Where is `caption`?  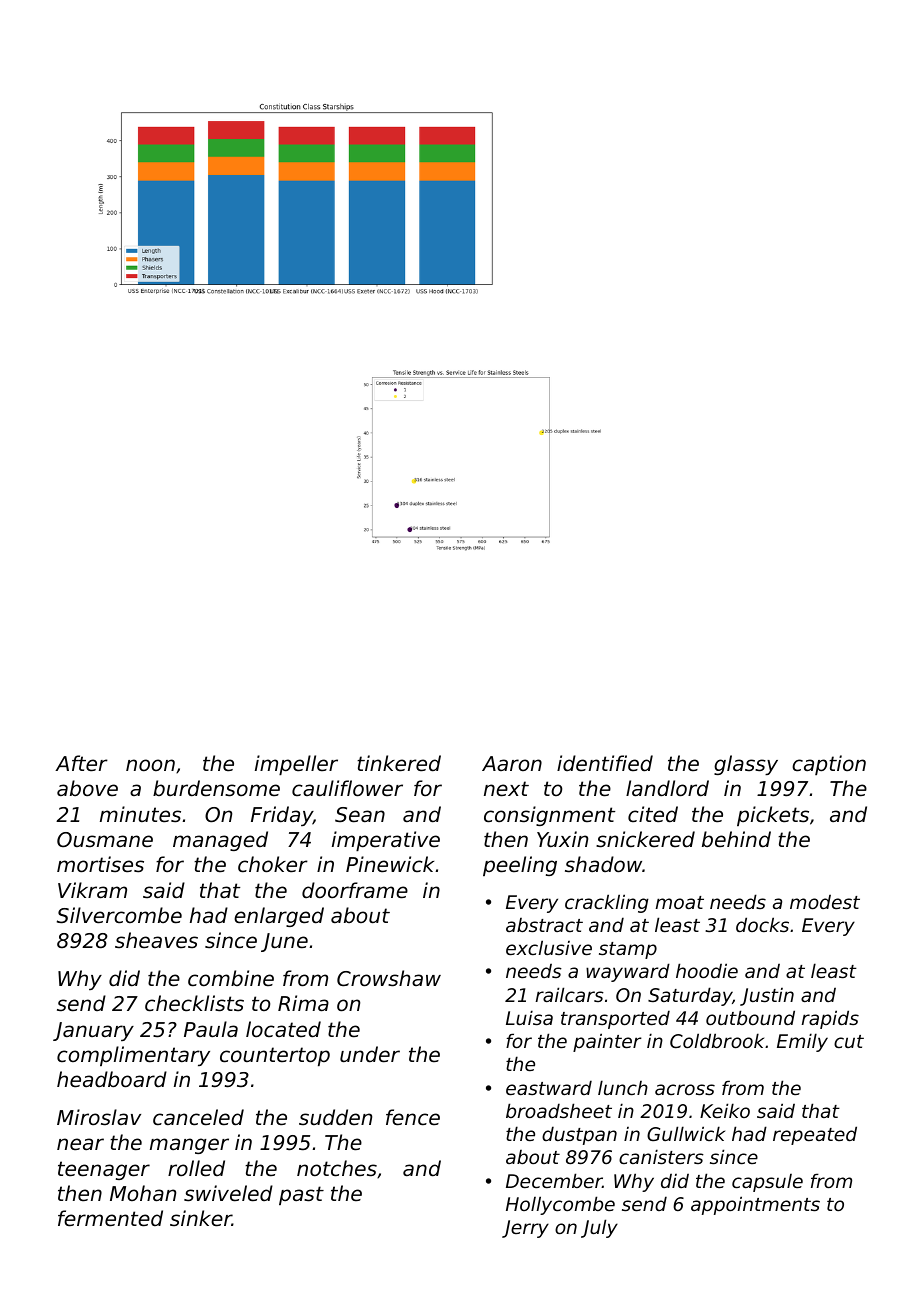 caption is located at coordinates (829, 765).
